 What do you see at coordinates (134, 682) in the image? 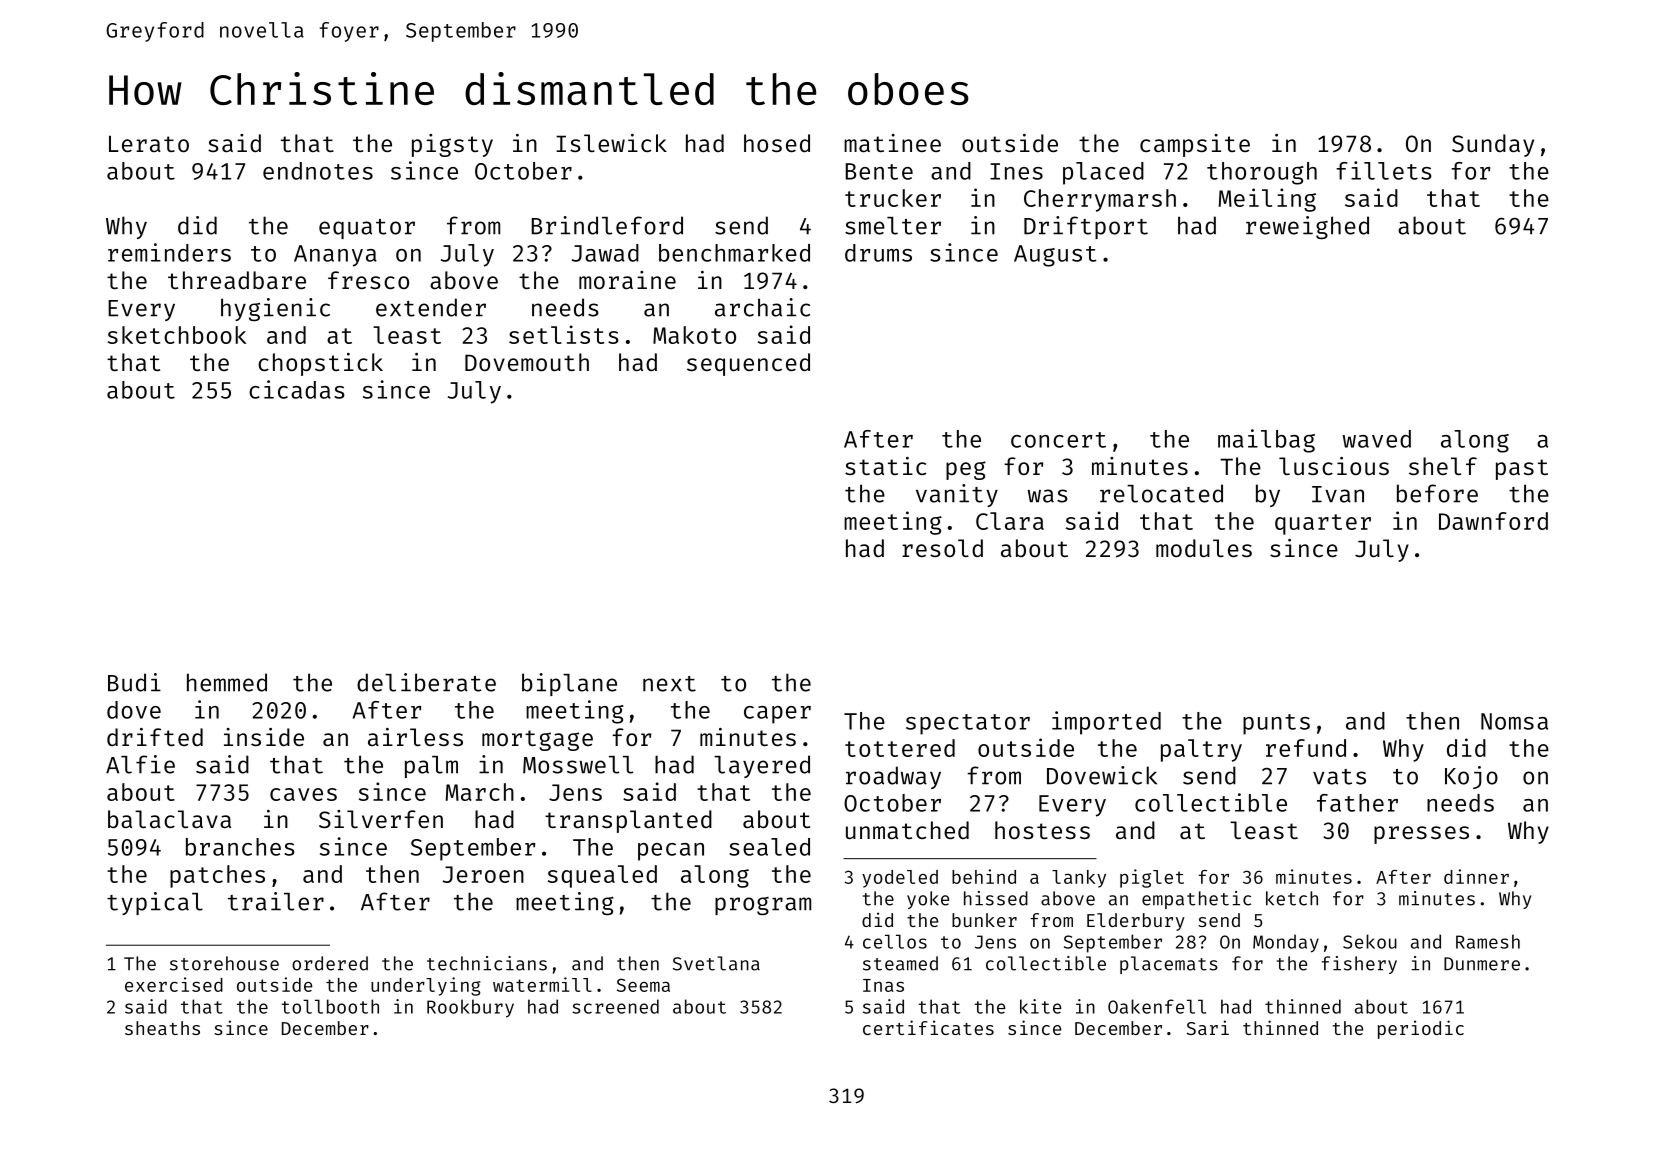
I see `Budi` at bounding box center [134, 682].
